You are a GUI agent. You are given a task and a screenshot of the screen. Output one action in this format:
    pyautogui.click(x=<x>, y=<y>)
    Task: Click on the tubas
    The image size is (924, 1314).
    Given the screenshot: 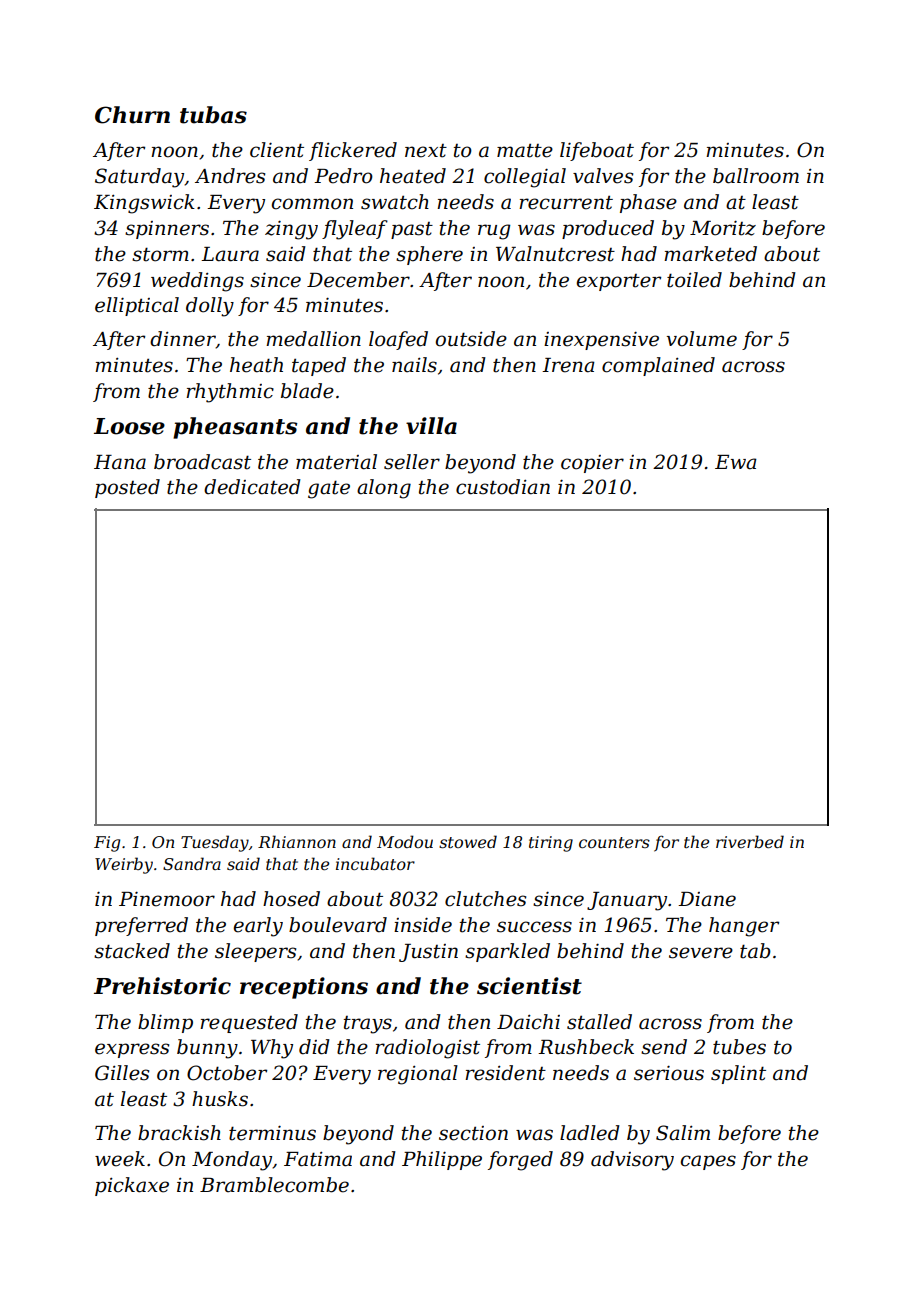 What is the action you would take?
    pyautogui.click(x=213, y=115)
